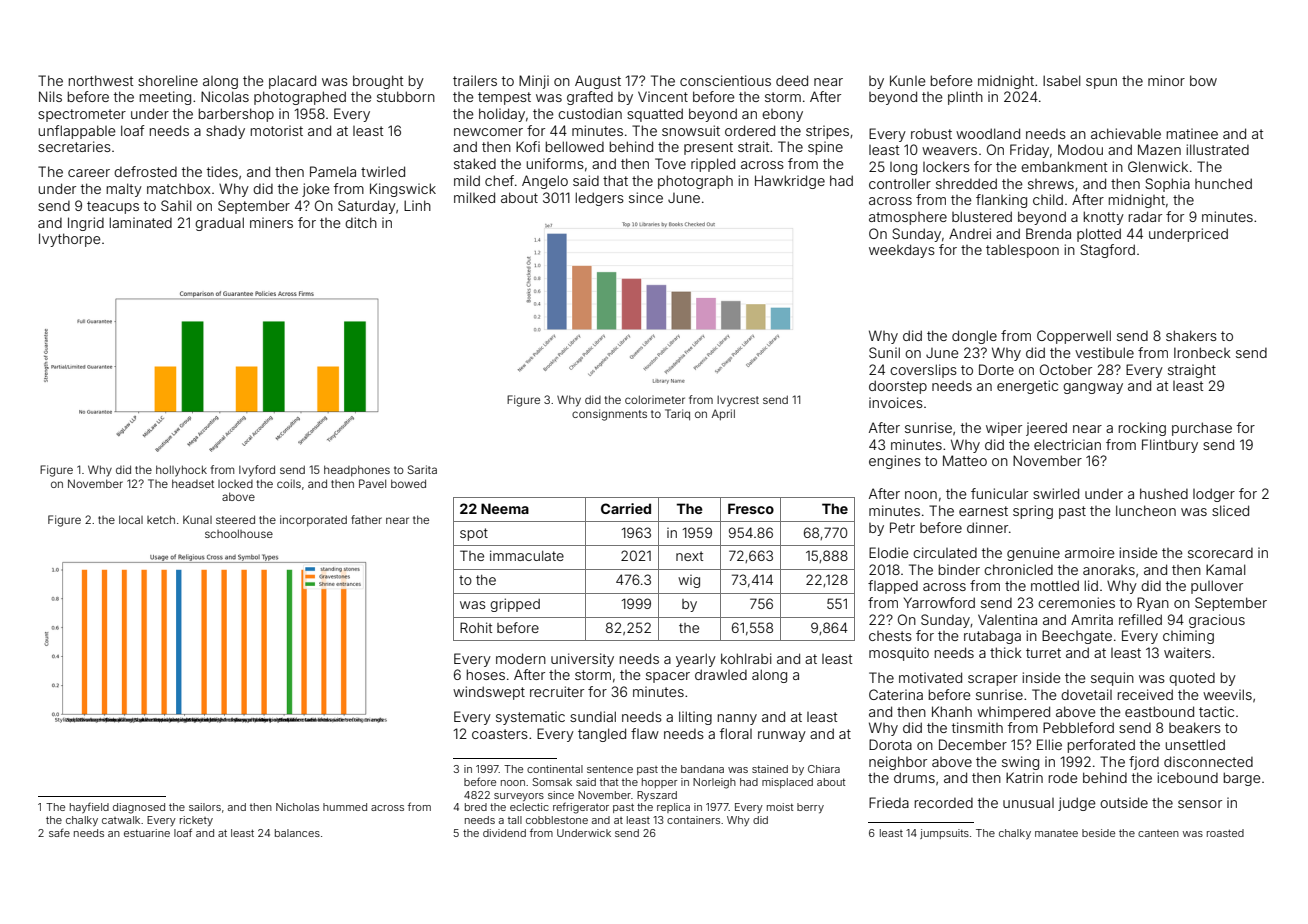 Image resolution: width=1308 pixels, height=924 pixels. Describe the element at coordinates (725, 80) in the screenshot. I see `conscientious` at that location.
